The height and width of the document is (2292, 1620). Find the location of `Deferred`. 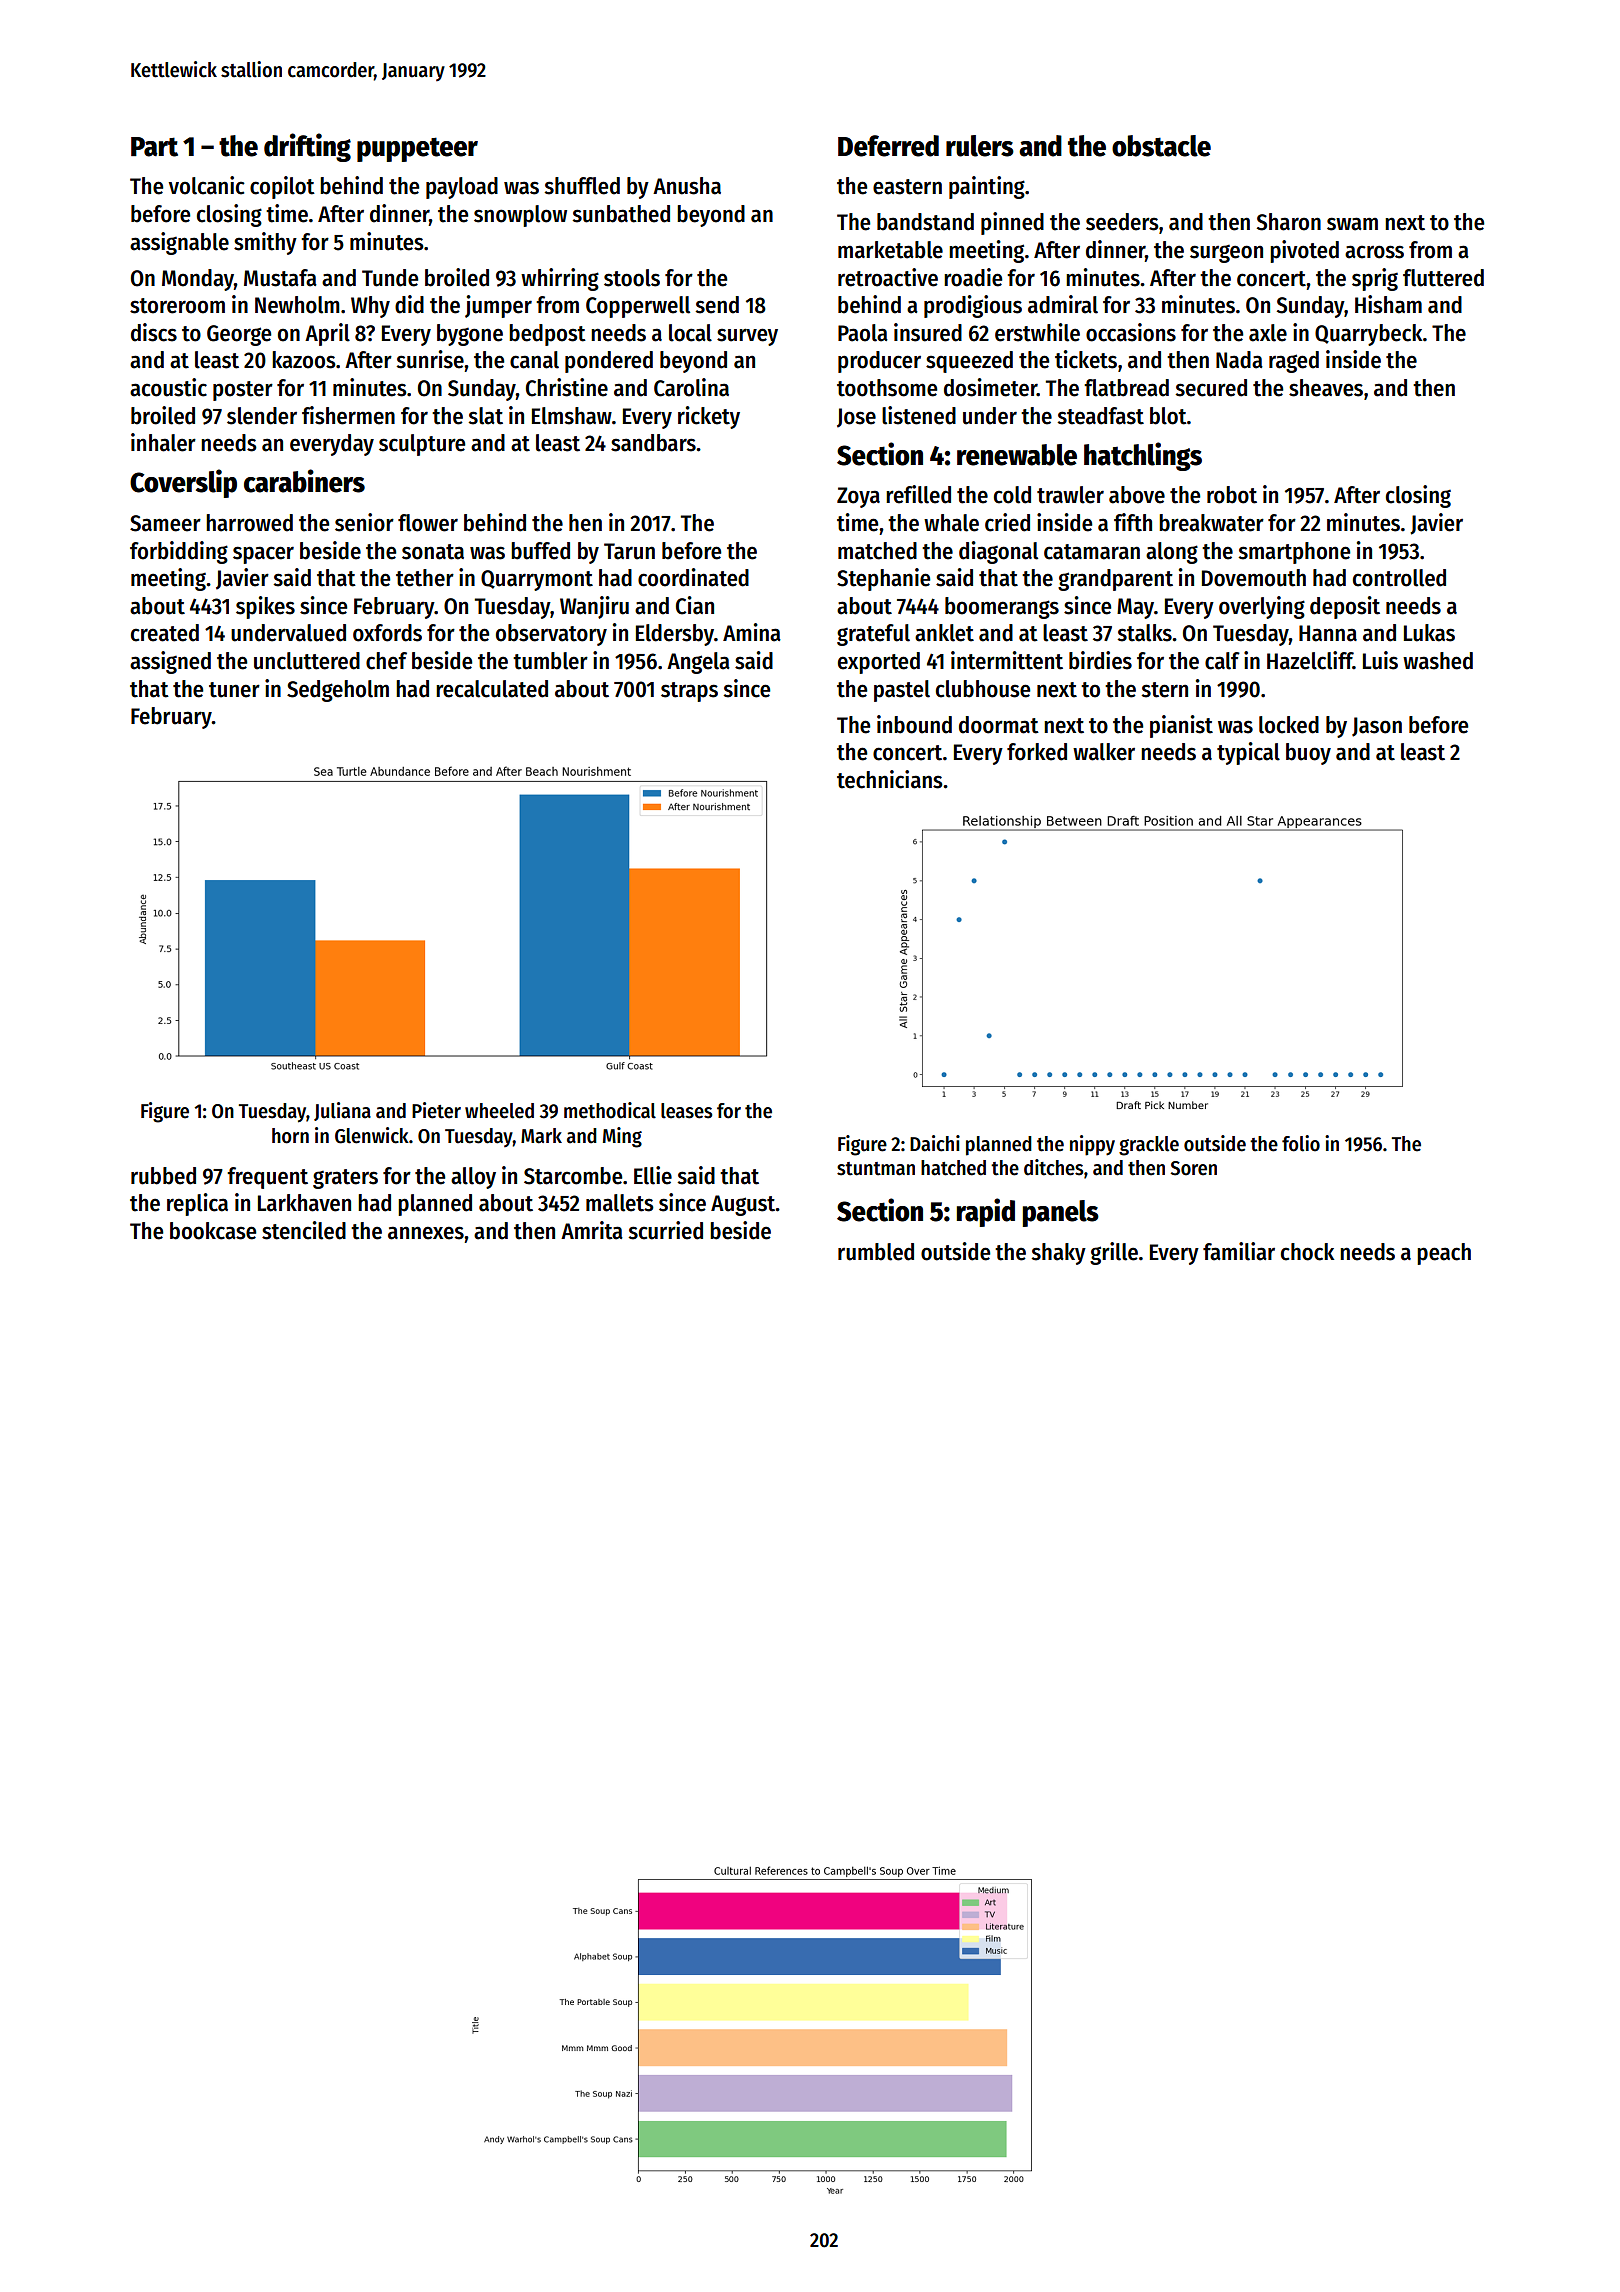

Deferred is located at coordinates (888, 146).
